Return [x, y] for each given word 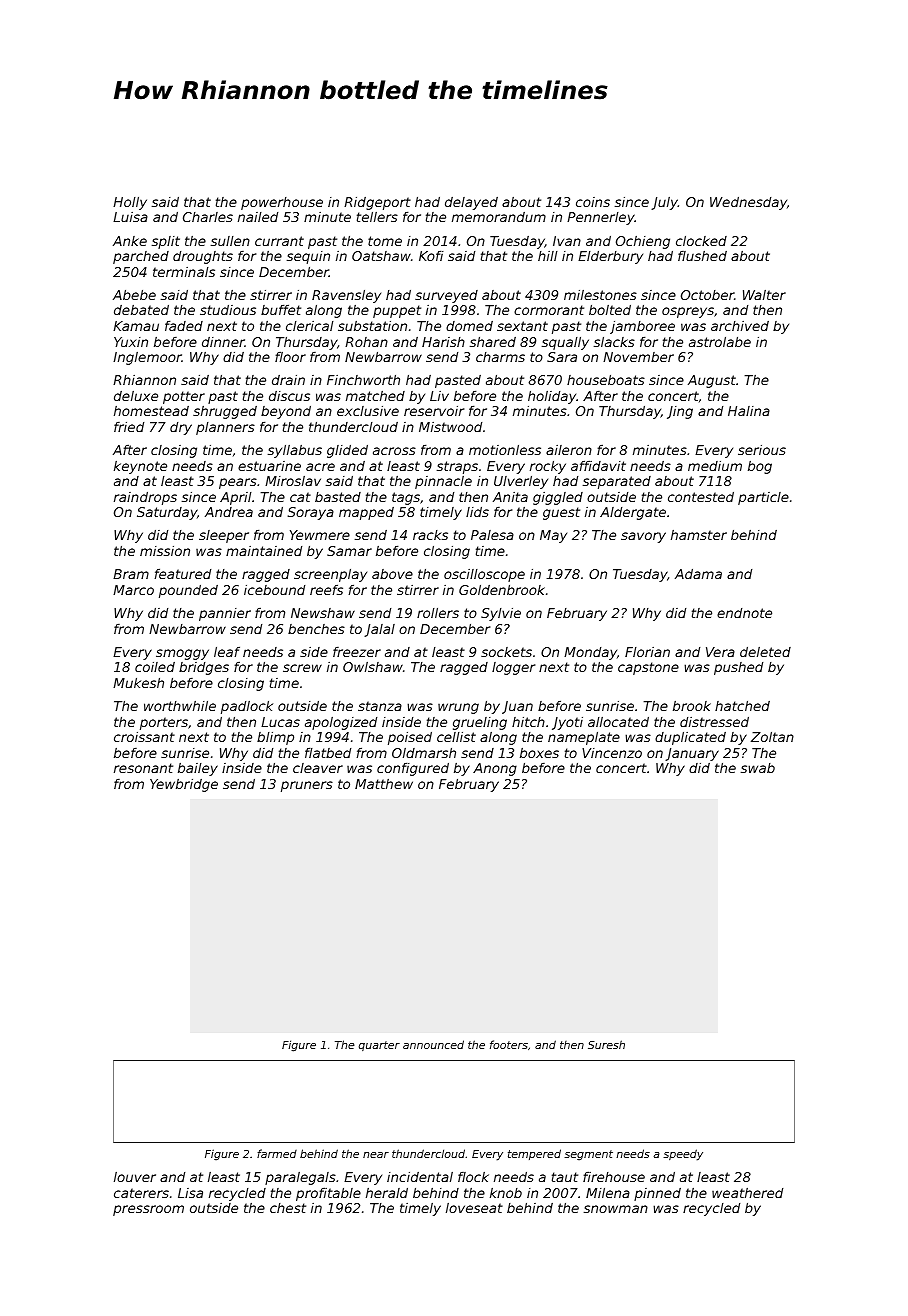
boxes [539, 753]
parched [141, 257]
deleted [765, 651]
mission [165, 550]
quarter [379, 1046]
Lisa [190, 1193]
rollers [438, 612]
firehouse [614, 1177]
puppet [397, 311]
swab [758, 768]
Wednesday [748, 203]
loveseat [474, 1208]
